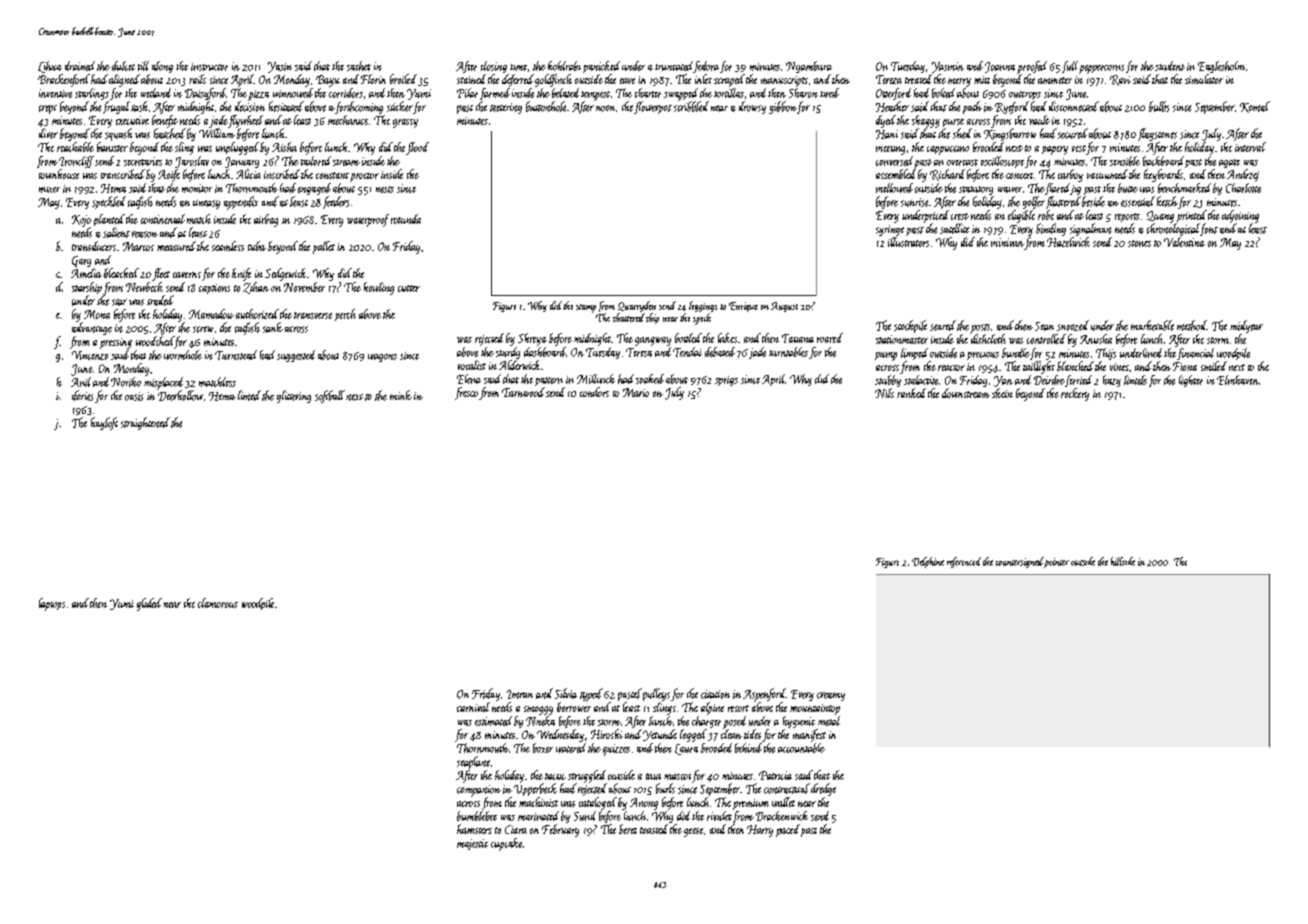 The image size is (1308, 924). Describe the element at coordinates (359, 66) in the image. I see `sachet` at that location.
